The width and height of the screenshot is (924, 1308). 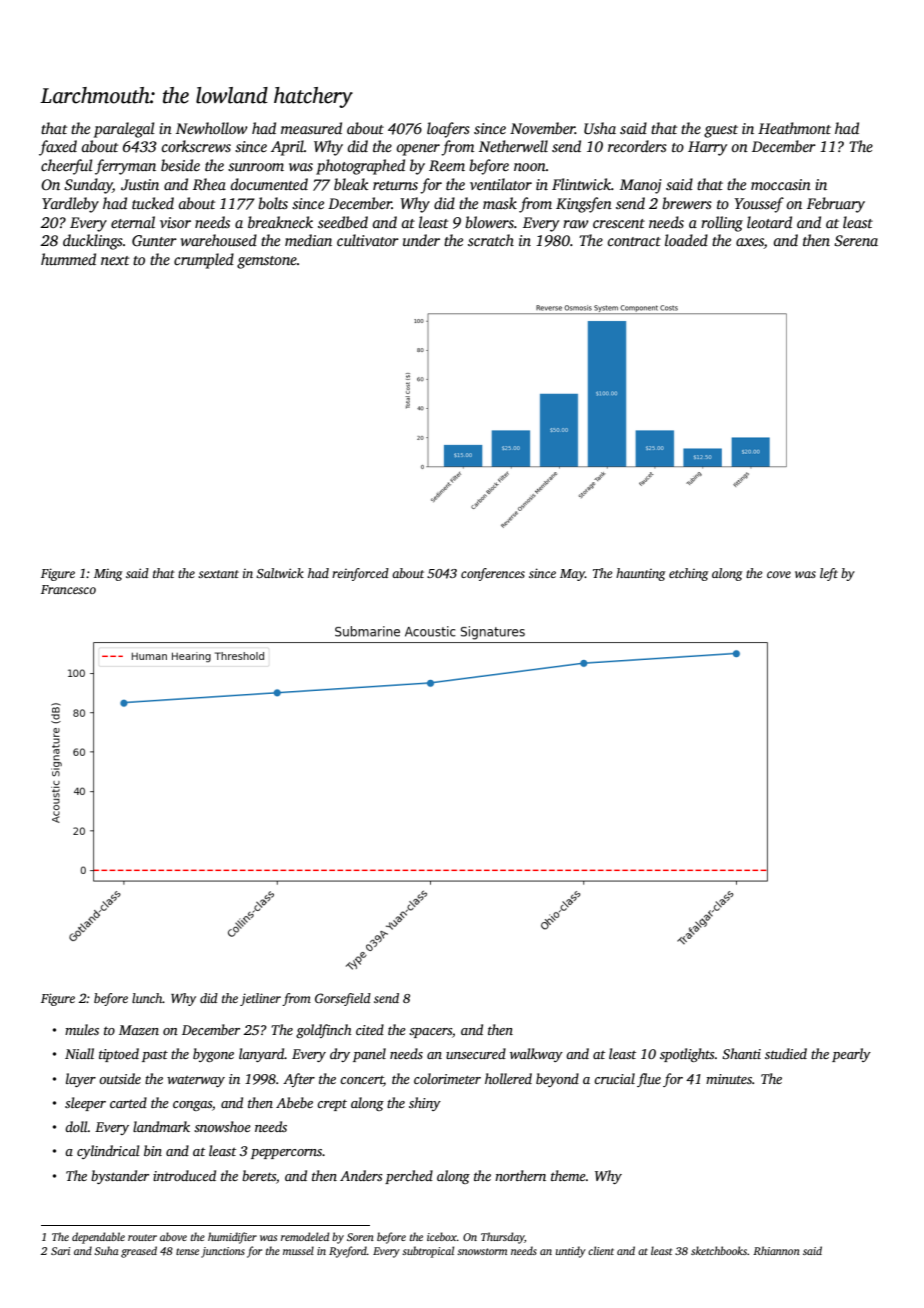 What do you see at coordinates (719, 1250) in the screenshot?
I see `sketchbooks` at bounding box center [719, 1250].
